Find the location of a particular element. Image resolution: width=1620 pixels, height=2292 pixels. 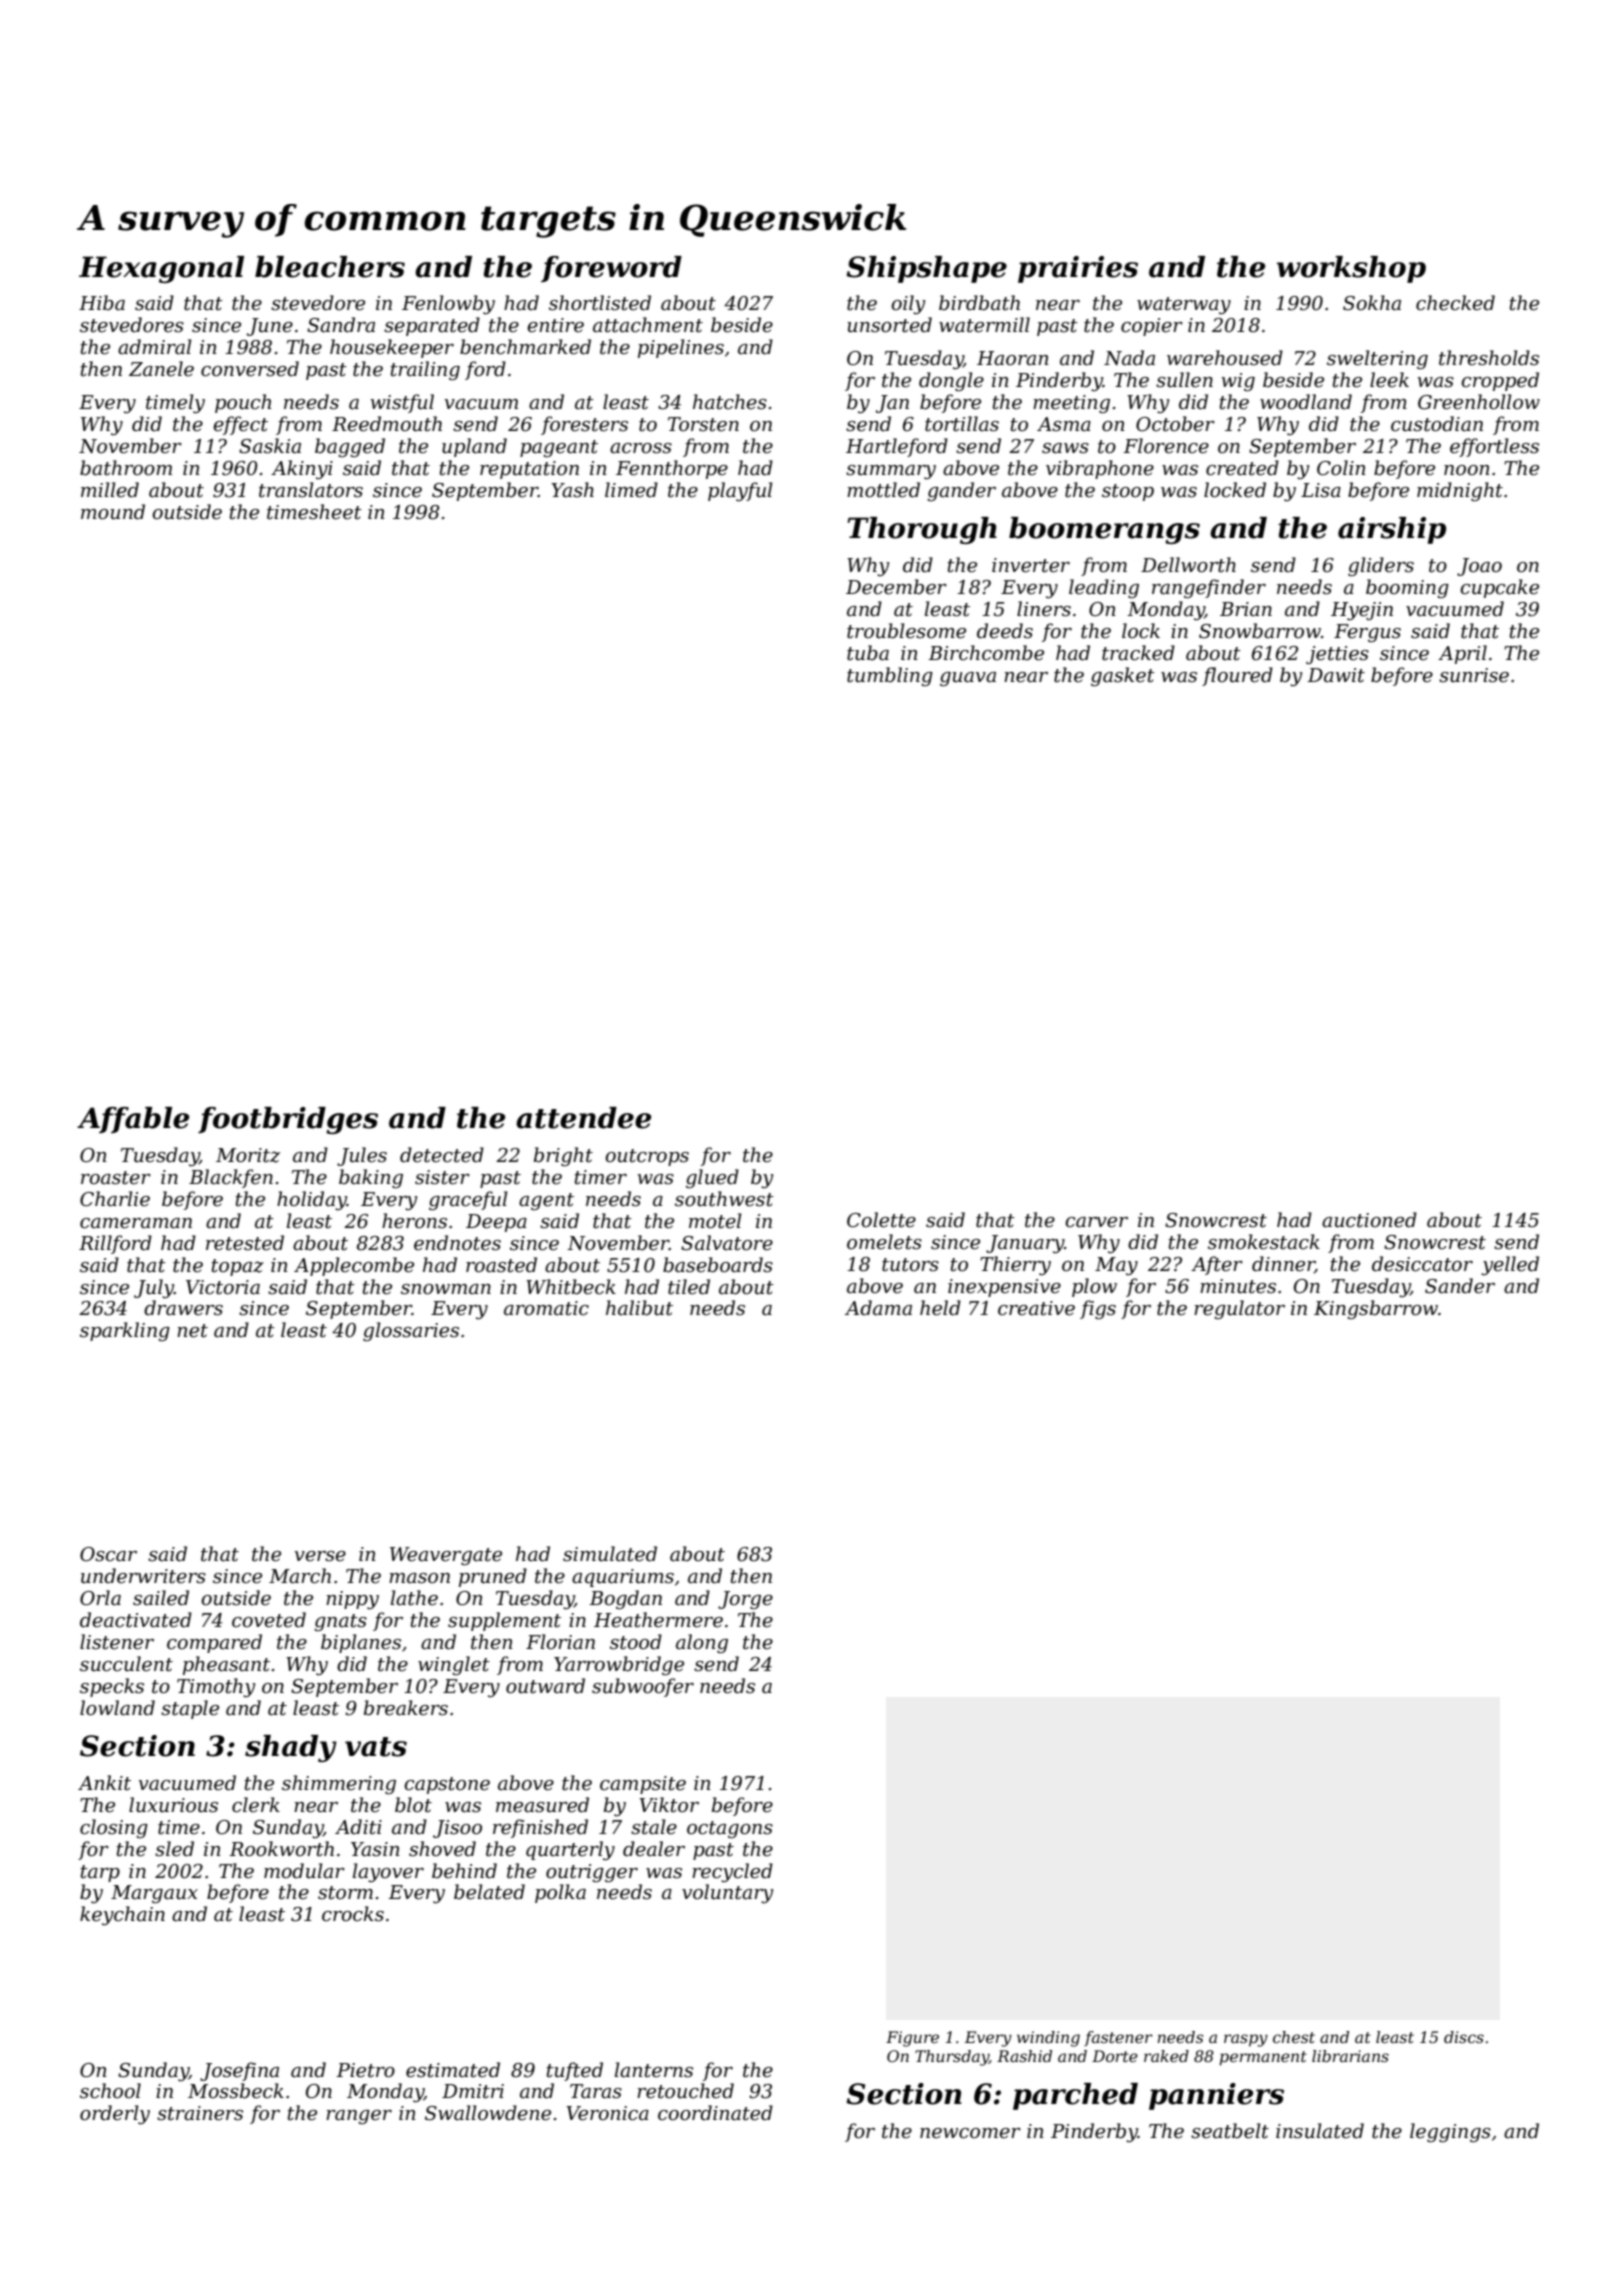

Colette is located at coordinates (881, 1220).
